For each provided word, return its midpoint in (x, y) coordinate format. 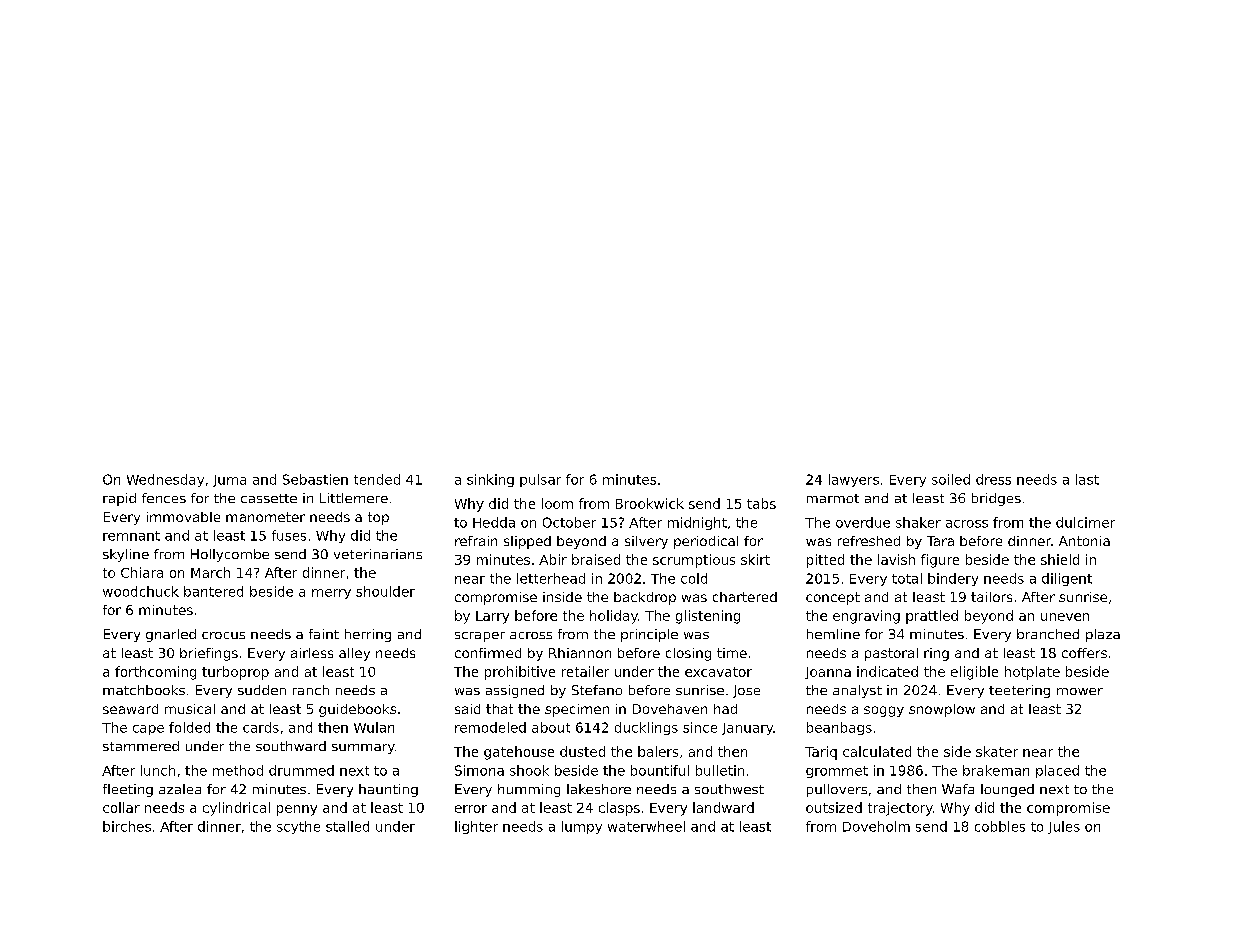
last (1087, 479)
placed (1057, 771)
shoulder (385, 591)
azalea (180, 789)
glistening (708, 617)
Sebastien (315, 479)
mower (1080, 691)
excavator (718, 672)
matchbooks (144, 690)
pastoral (891, 654)
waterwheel (646, 826)
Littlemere (354, 498)
